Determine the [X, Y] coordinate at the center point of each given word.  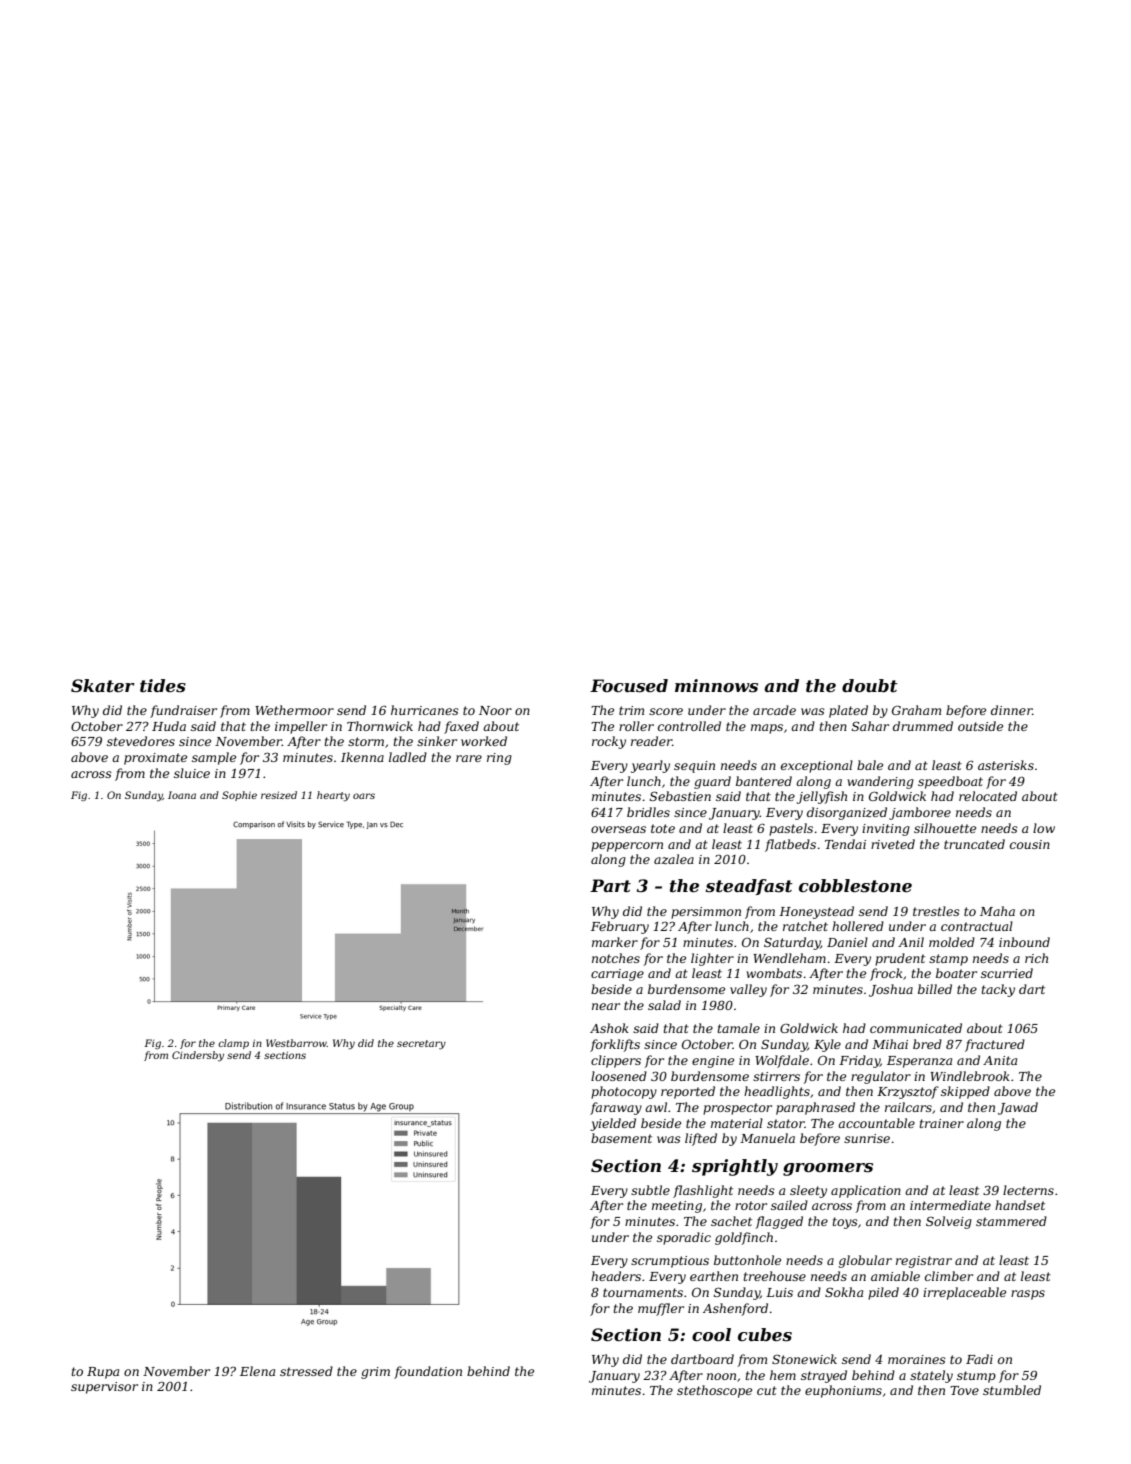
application [866, 1191]
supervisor [104, 1388]
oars [364, 796]
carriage [617, 975]
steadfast [749, 887]
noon [721, 1376]
